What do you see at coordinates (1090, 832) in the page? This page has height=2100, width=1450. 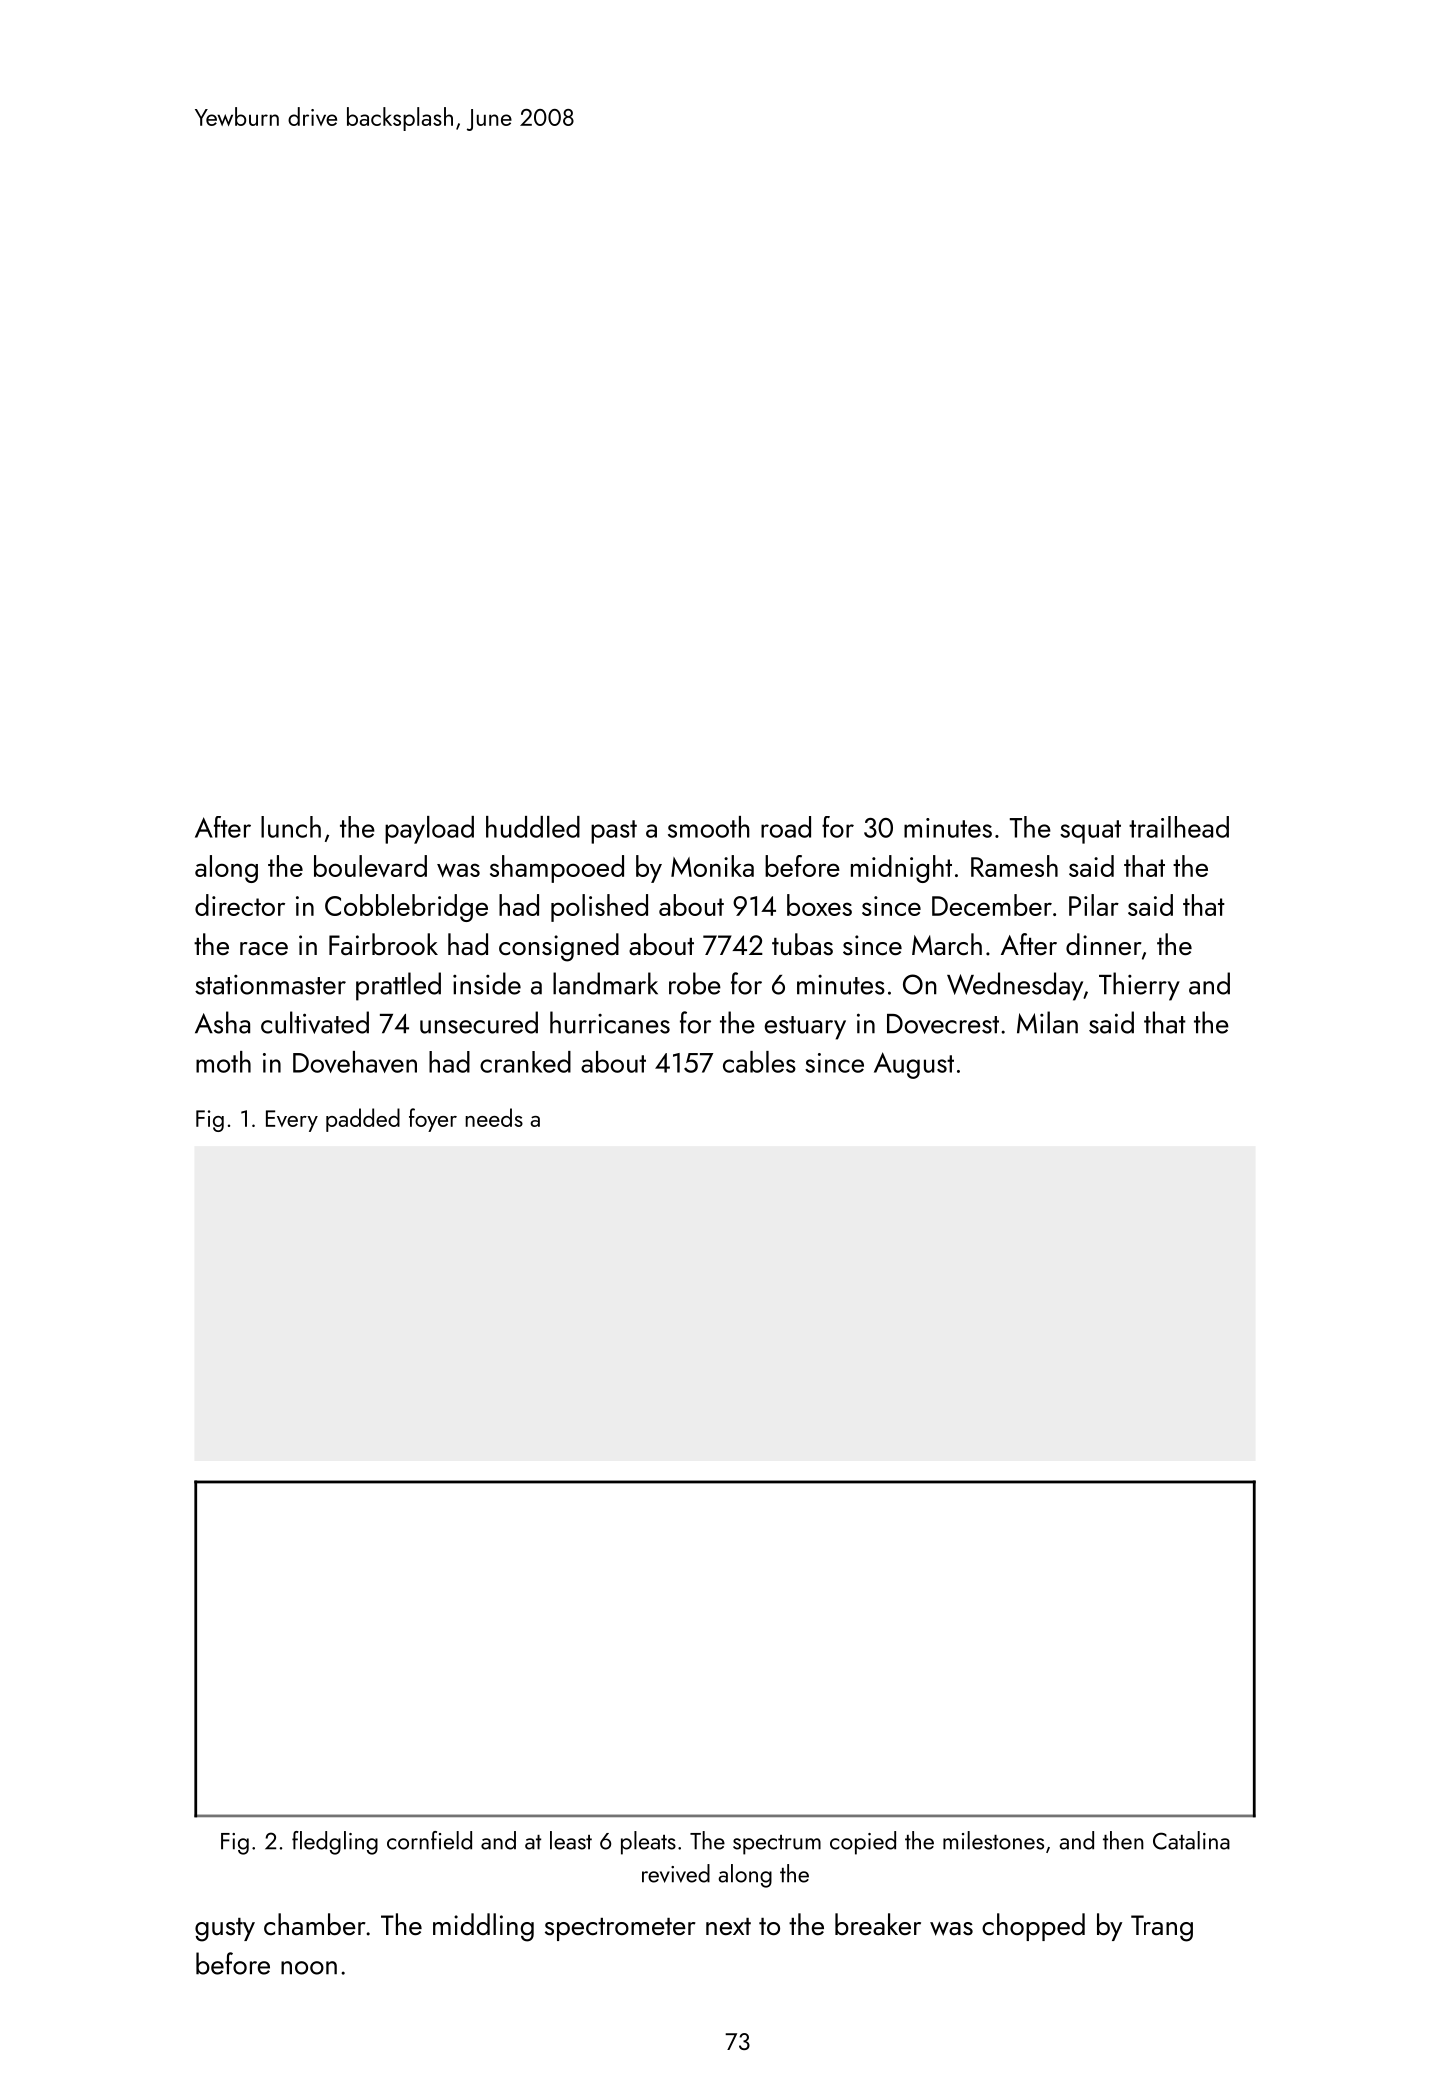 I see `squat` at bounding box center [1090, 832].
